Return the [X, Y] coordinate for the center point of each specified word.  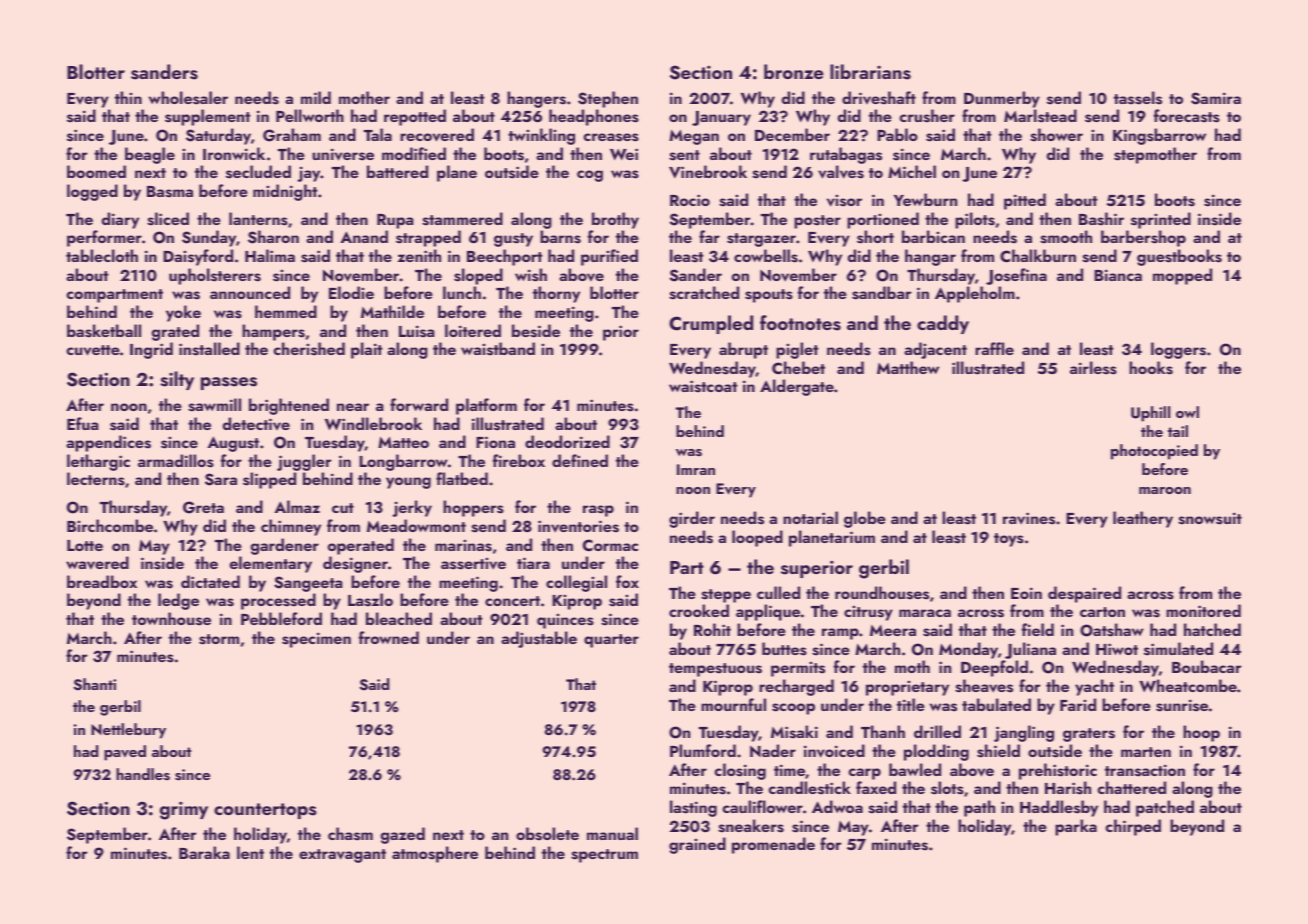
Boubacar [1207, 666]
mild [316, 97]
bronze [794, 71]
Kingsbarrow [1159, 136]
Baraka [204, 852]
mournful [733, 704]
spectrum [604, 856]
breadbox [102, 581]
